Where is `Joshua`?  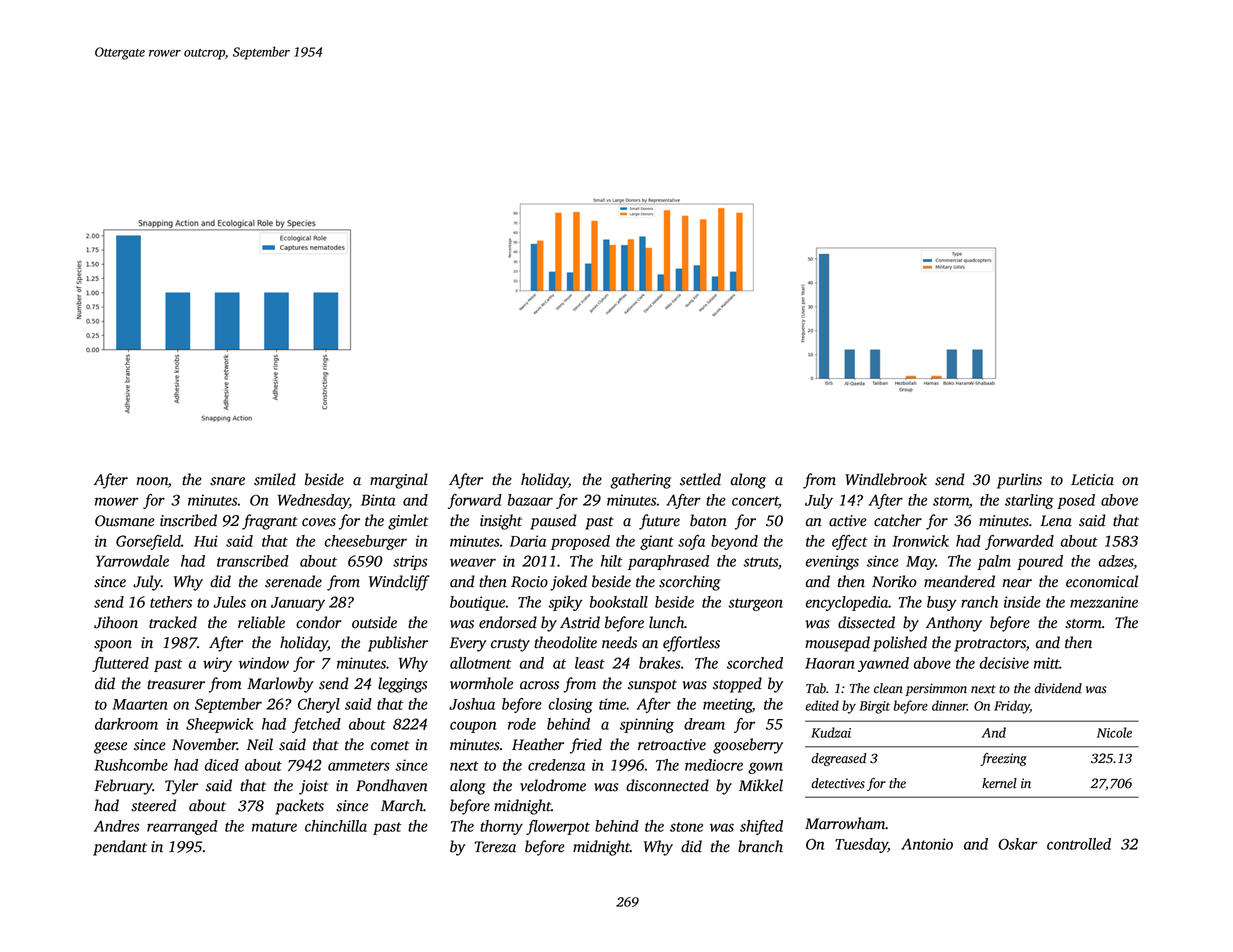
Joshua is located at coordinates (472, 704).
